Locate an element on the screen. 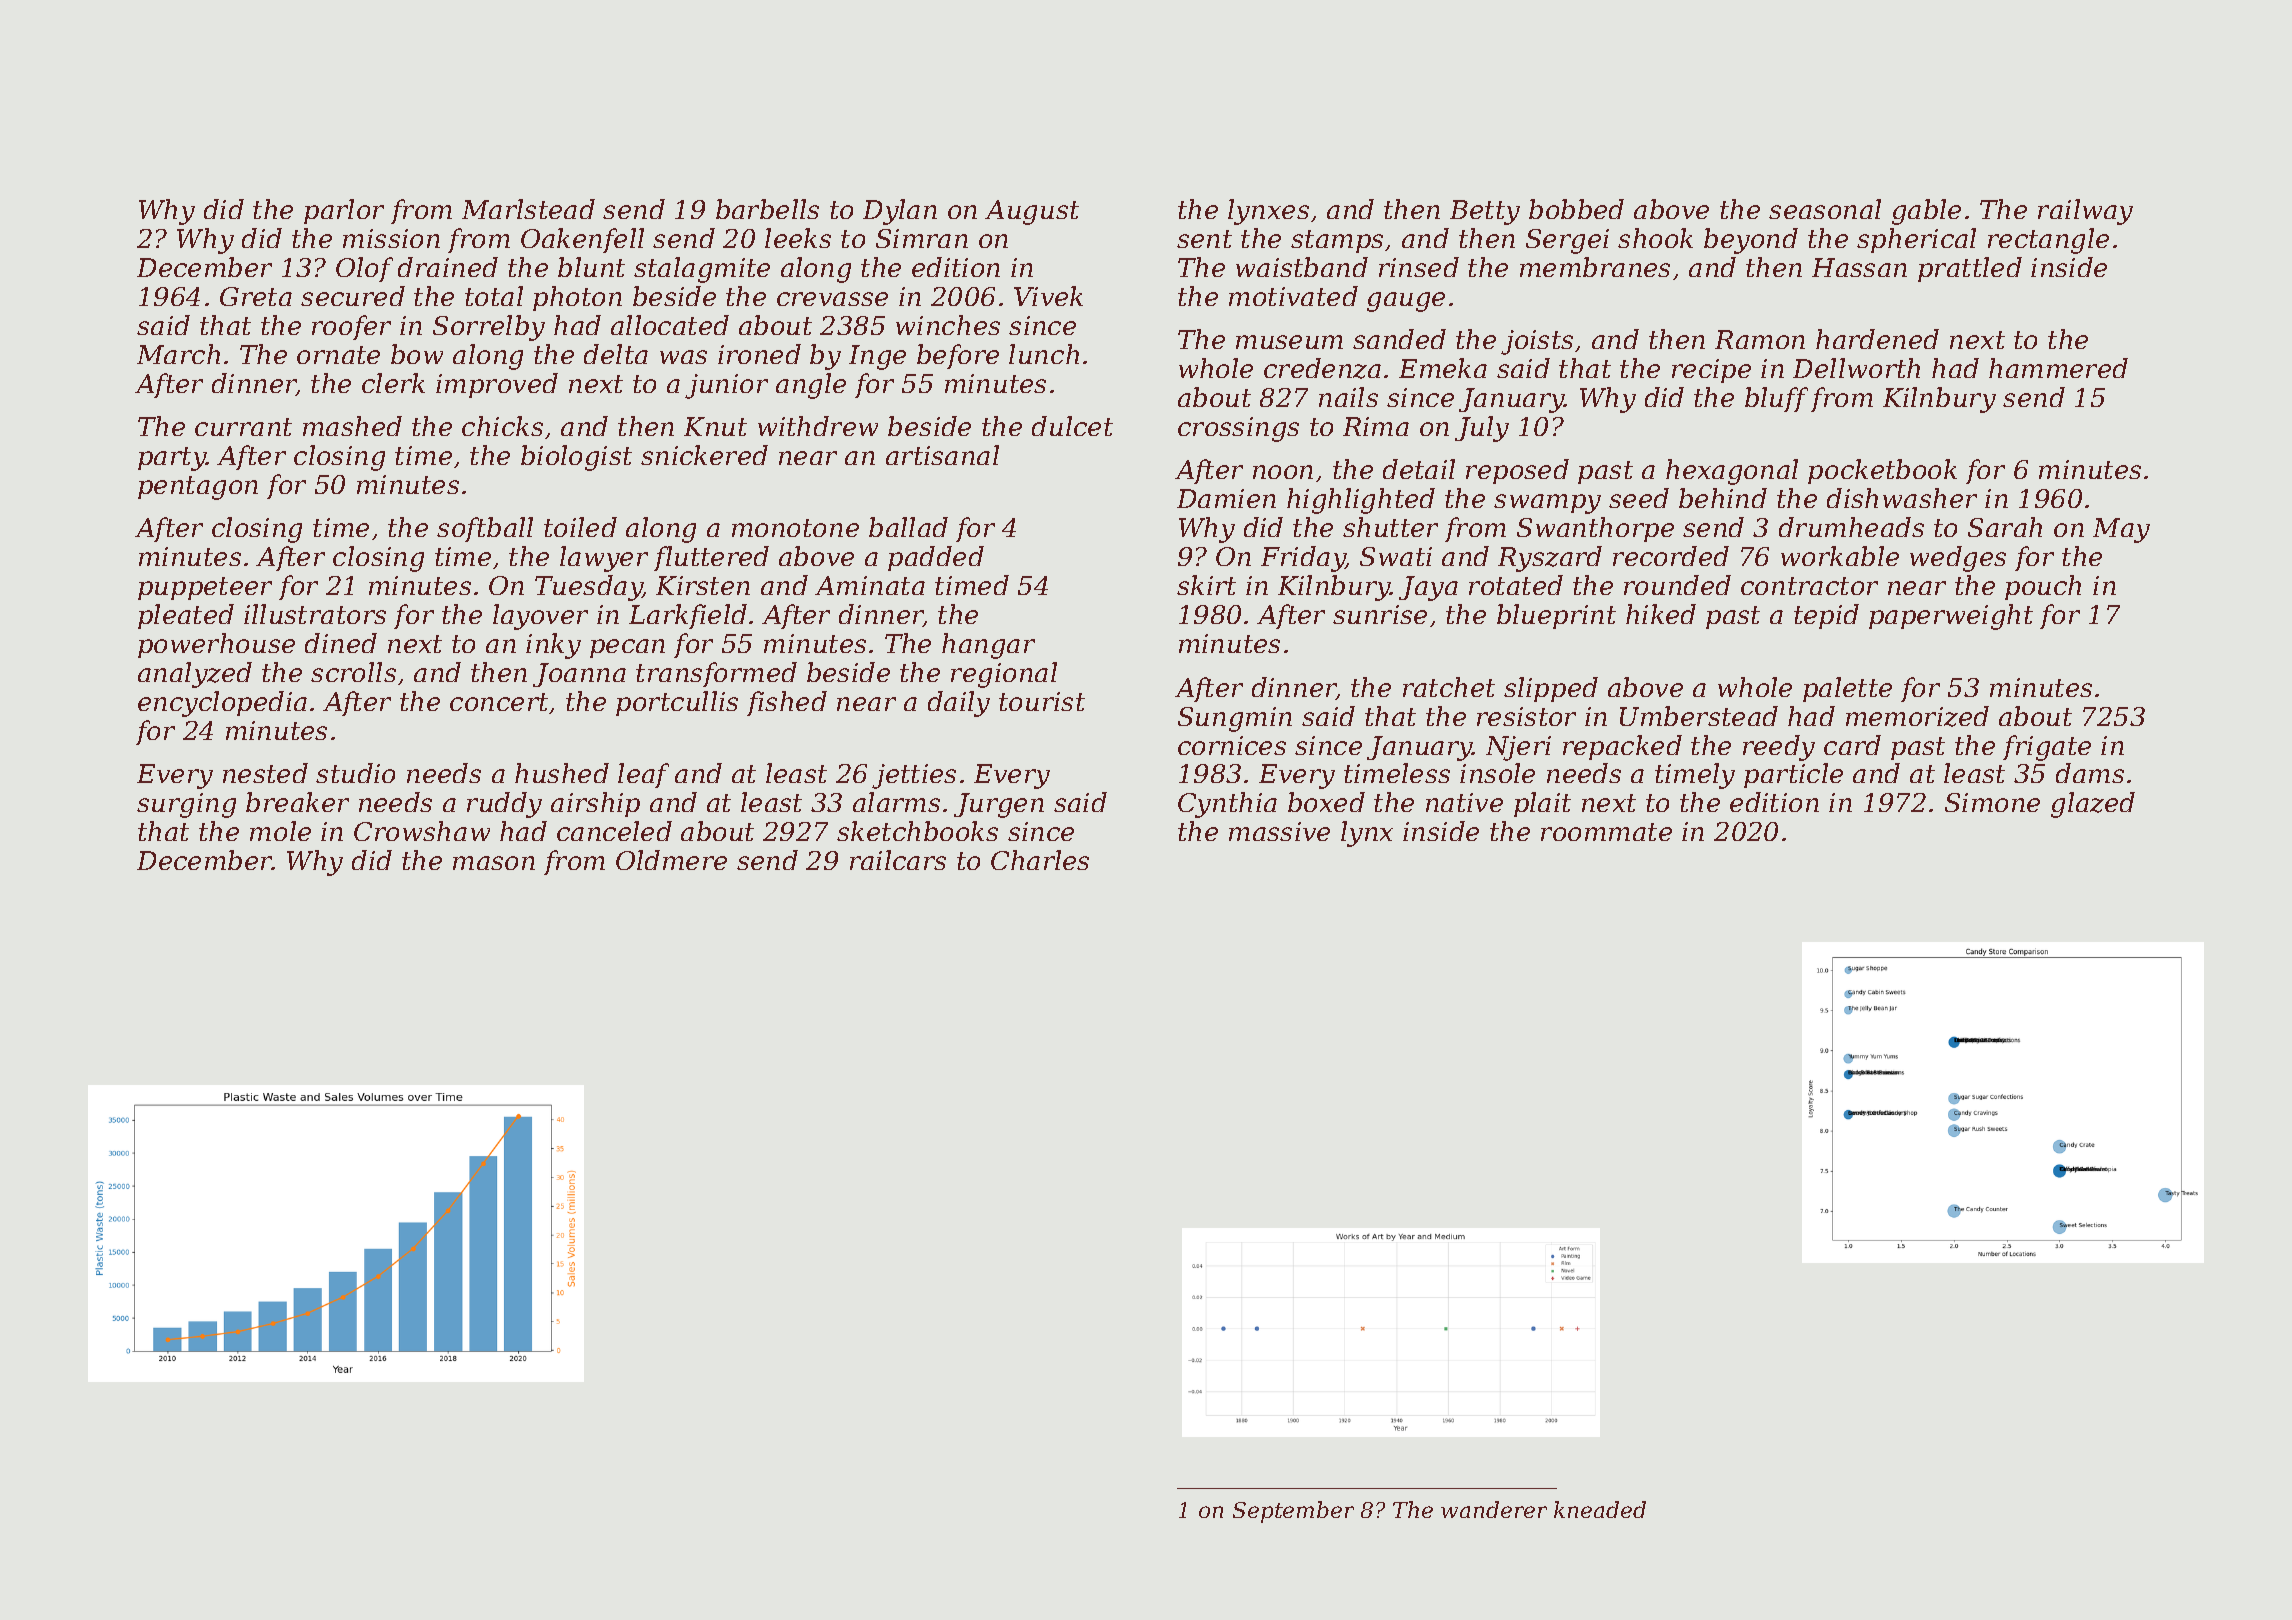 Image resolution: width=2292 pixels, height=1620 pixels. roommate is located at coordinates (1606, 832).
